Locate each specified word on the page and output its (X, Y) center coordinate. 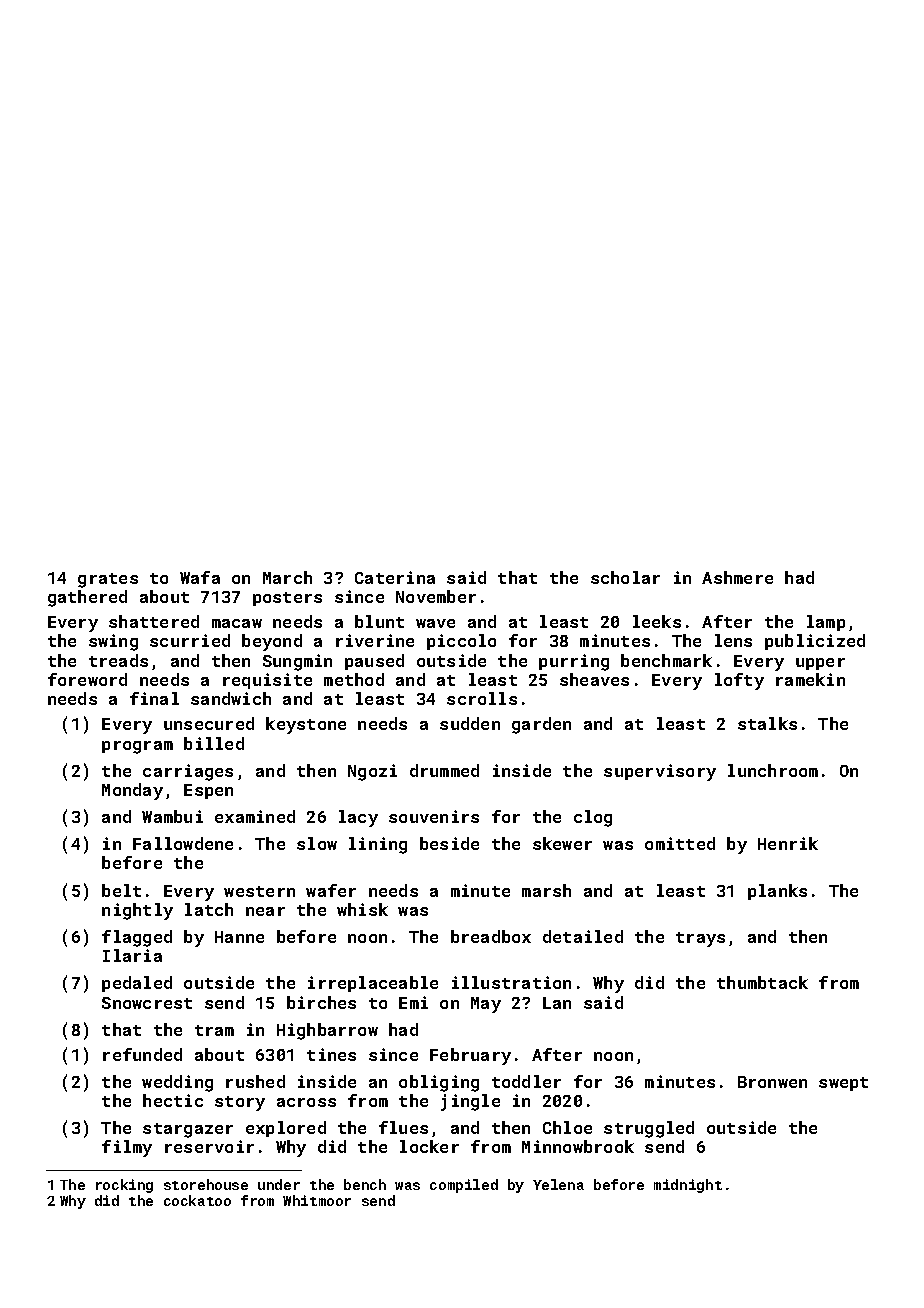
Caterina (395, 577)
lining (378, 845)
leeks (657, 621)
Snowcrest (147, 1003)
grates (108, 580)
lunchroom (773, 770)
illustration (511, 982)
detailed (583, 936)
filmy (127, 1148)
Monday (132, 791)
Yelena (558, 1184)
